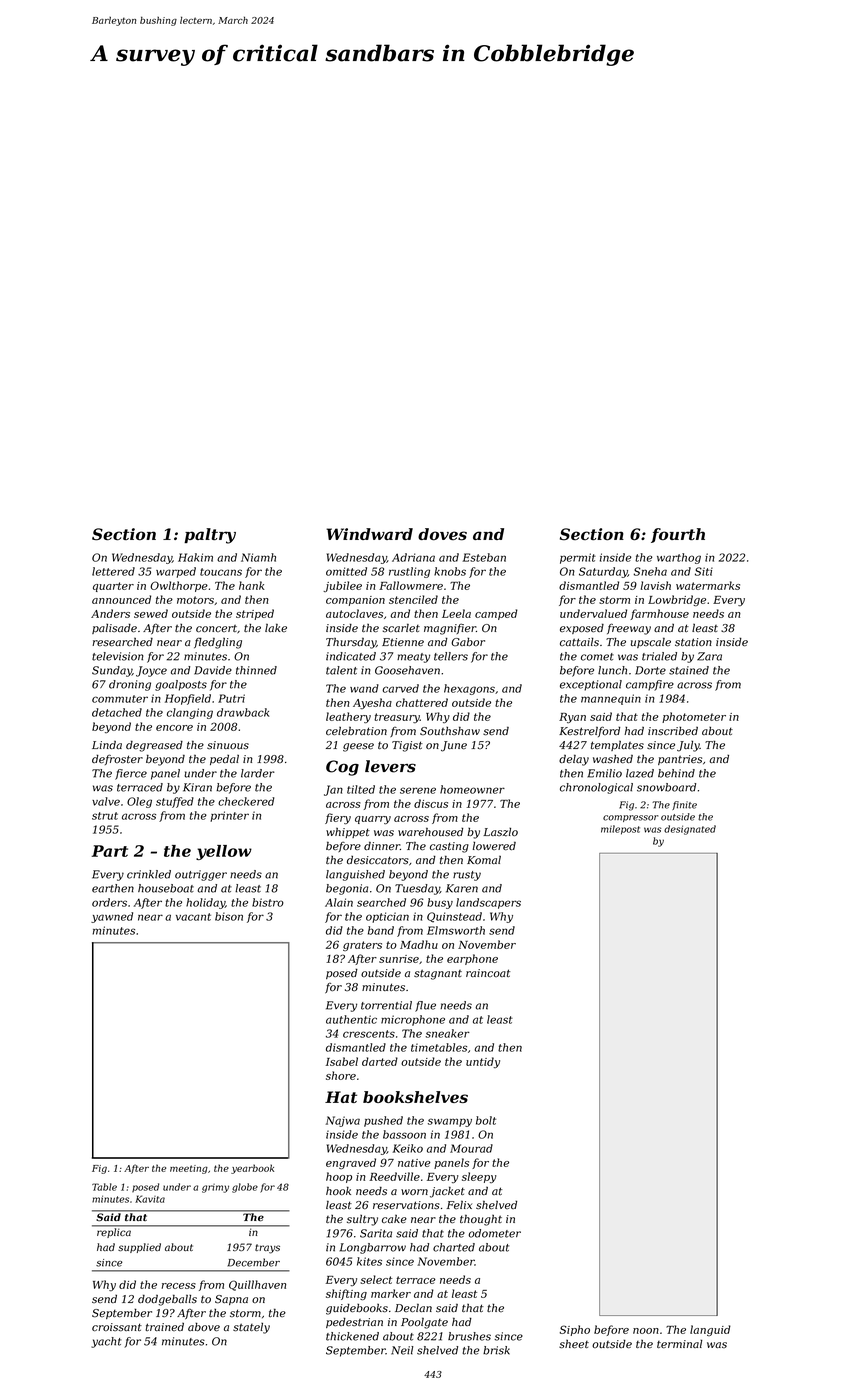 The image size is (849, 1400). Describe the element at coordinates (413, 1307) in the image. I see `Declan` at that location.
